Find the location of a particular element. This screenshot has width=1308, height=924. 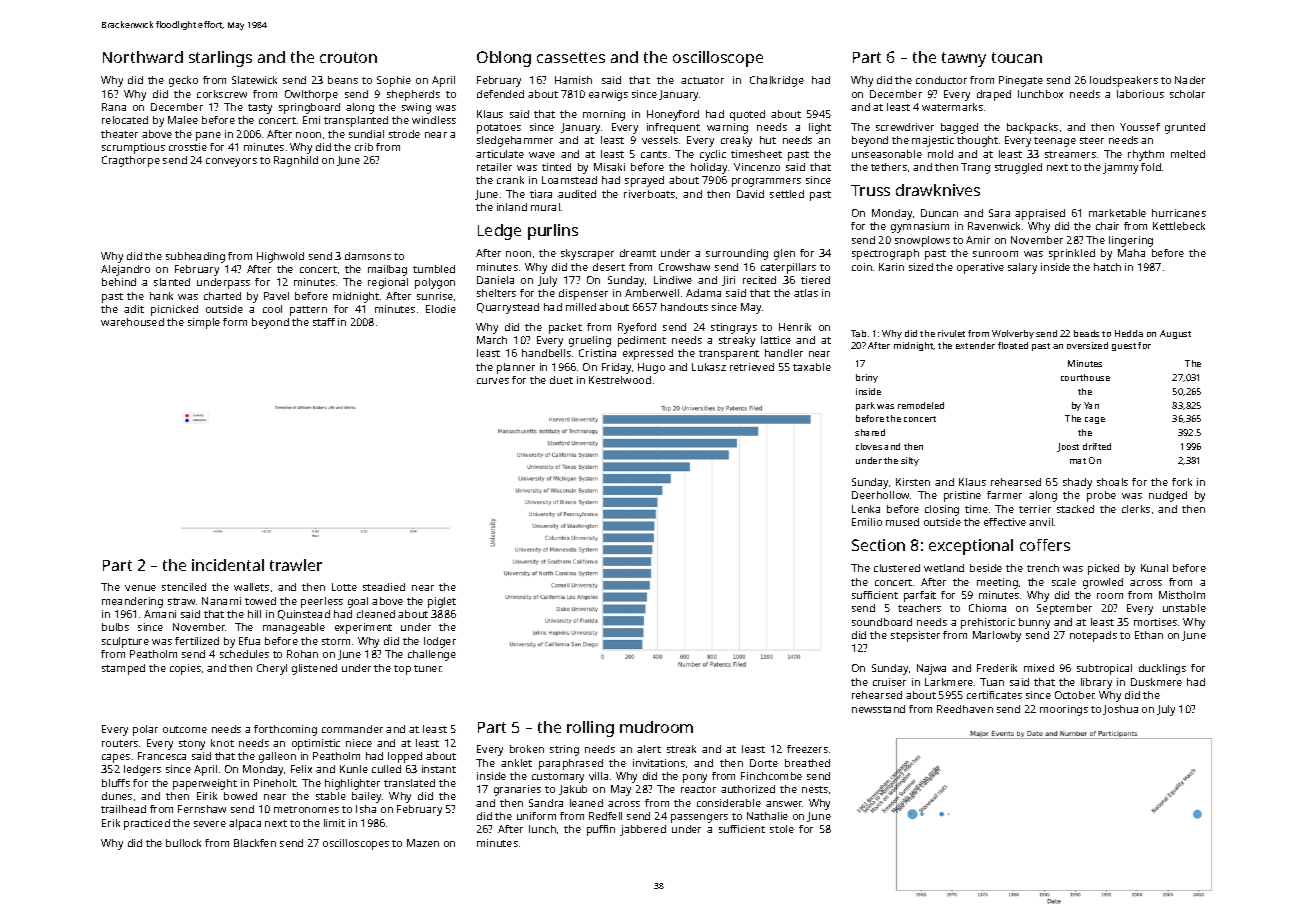

clustered is located at coordinates (897, 568).
